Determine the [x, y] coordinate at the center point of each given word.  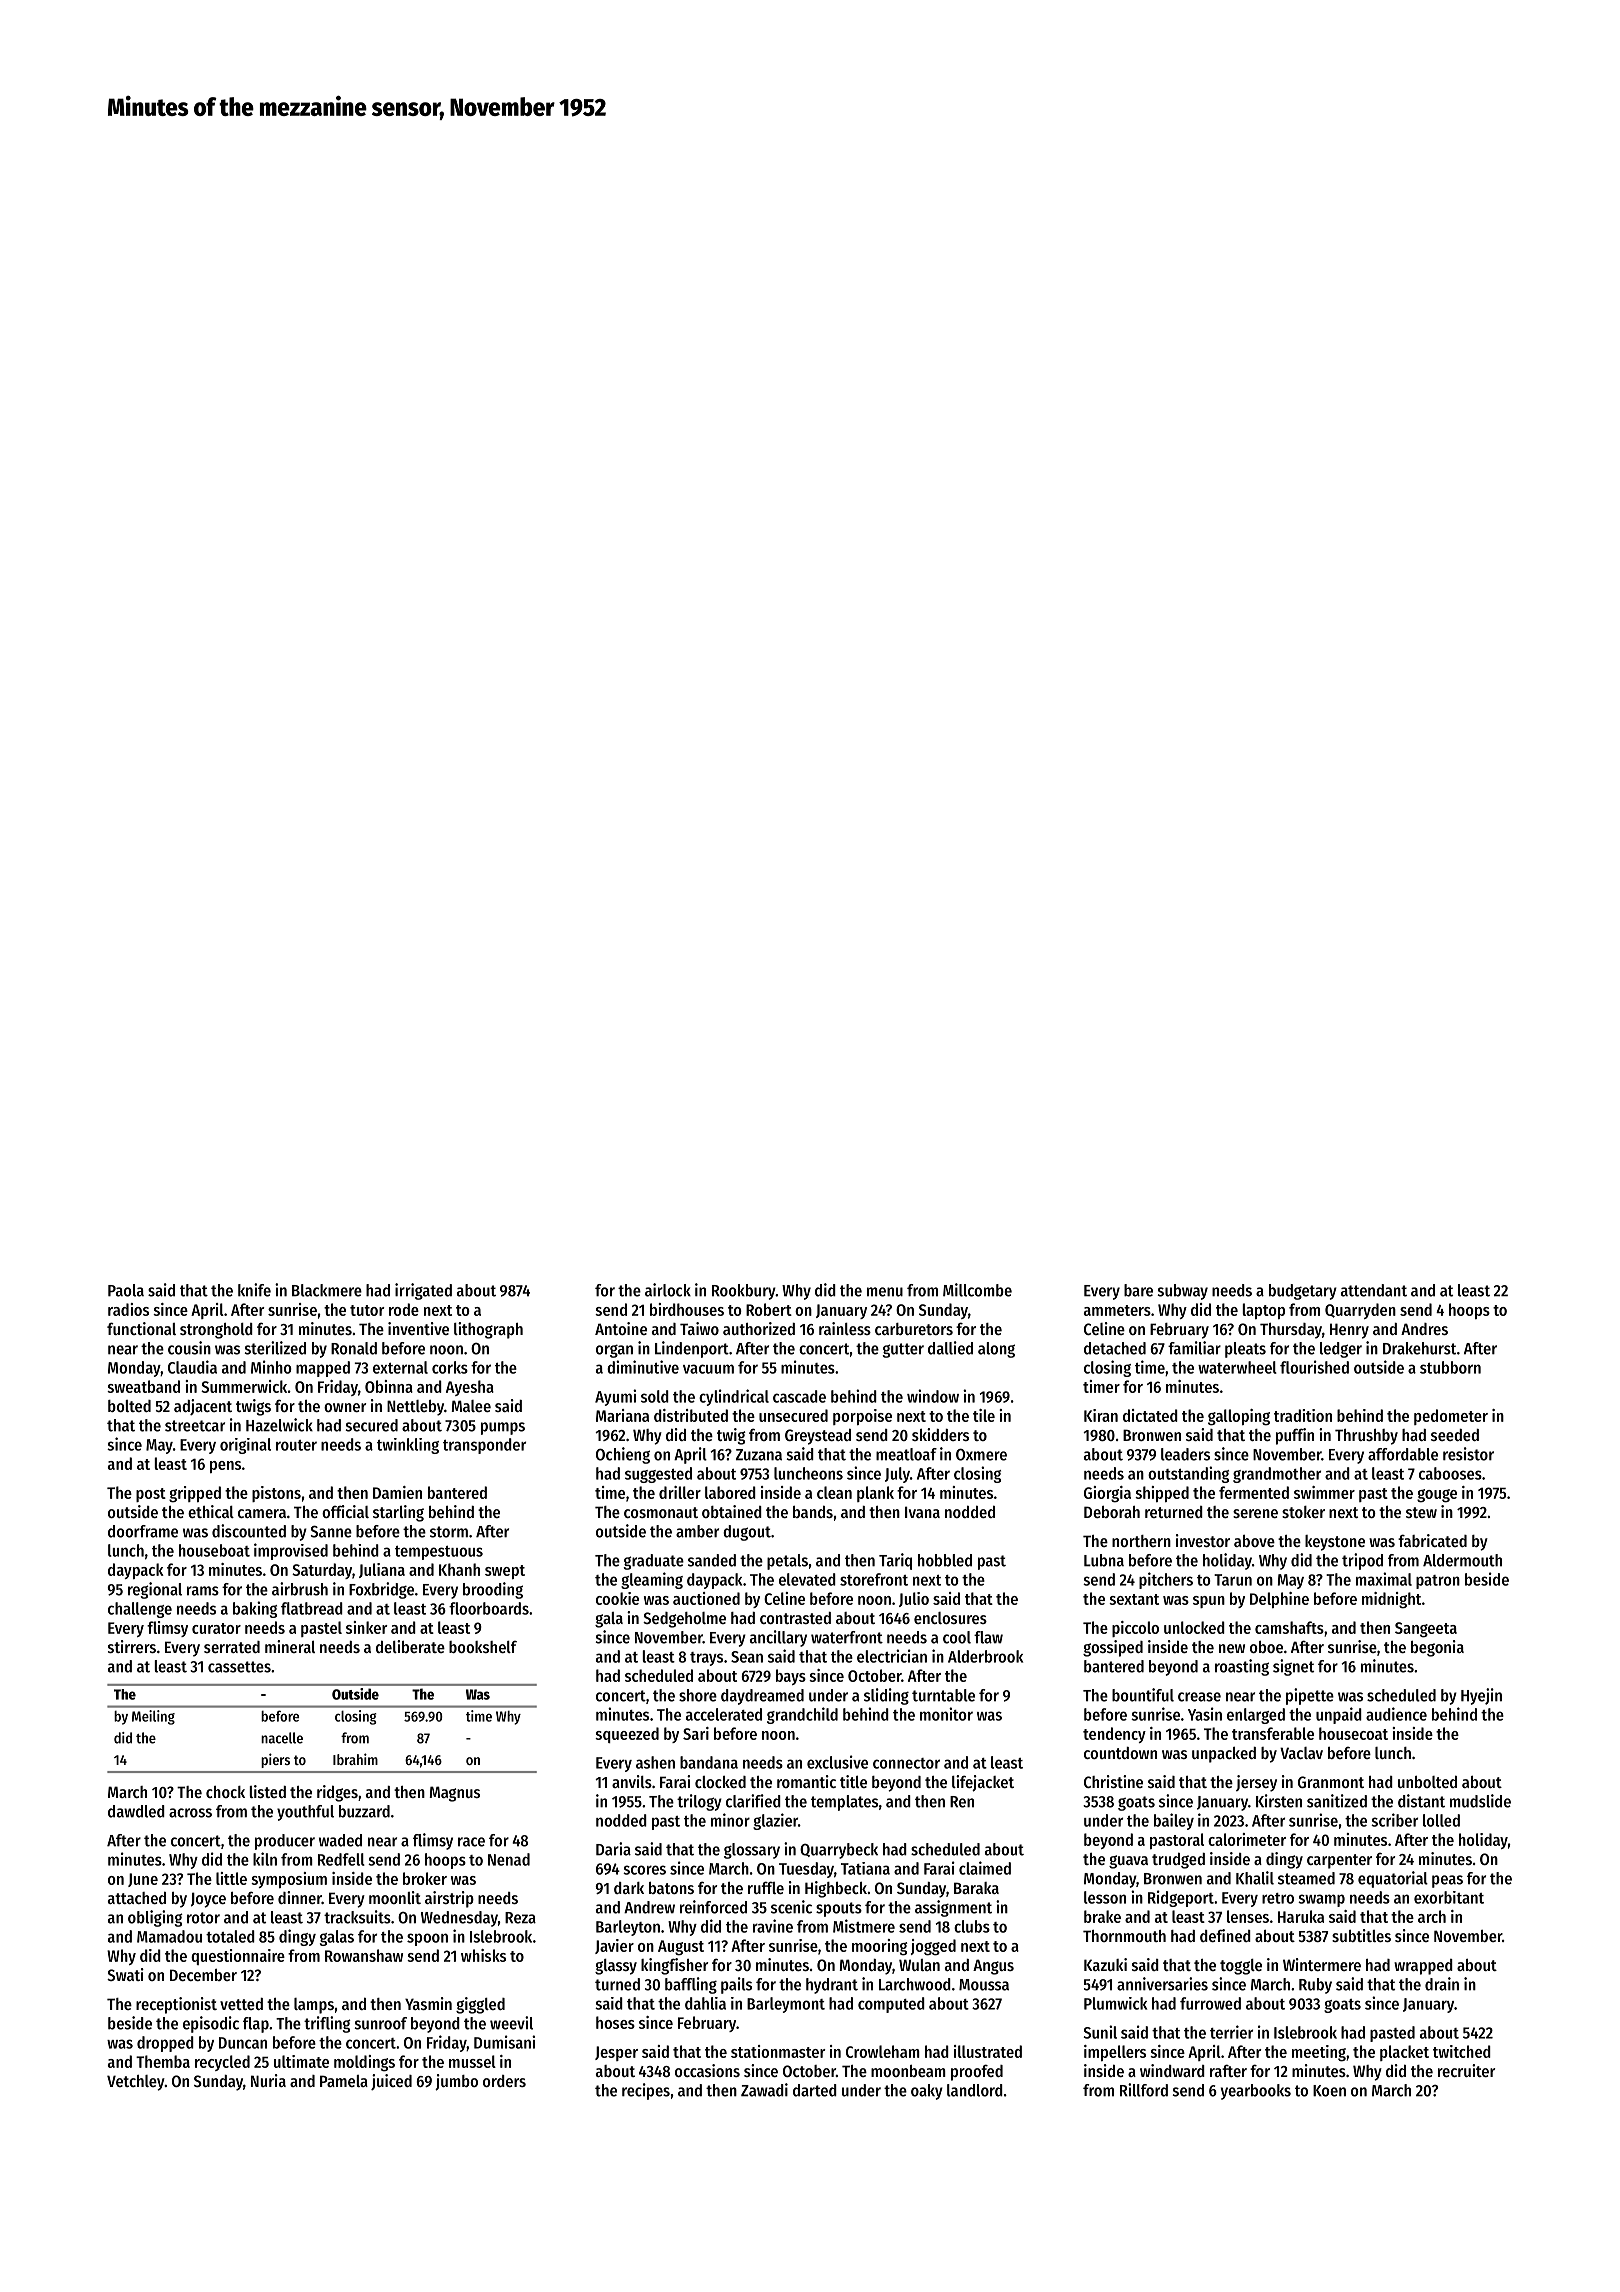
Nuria [268, 2080]
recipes [646, 2091]
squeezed [627, 1735]
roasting [1242, 1667]
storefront [874, 1579]
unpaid [1339, 1715]
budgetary [1303, 1292]
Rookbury [744, 1292]
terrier [1231, 2032]
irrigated [423, 1291]
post [151, 1495]
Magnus [454, 1794]
